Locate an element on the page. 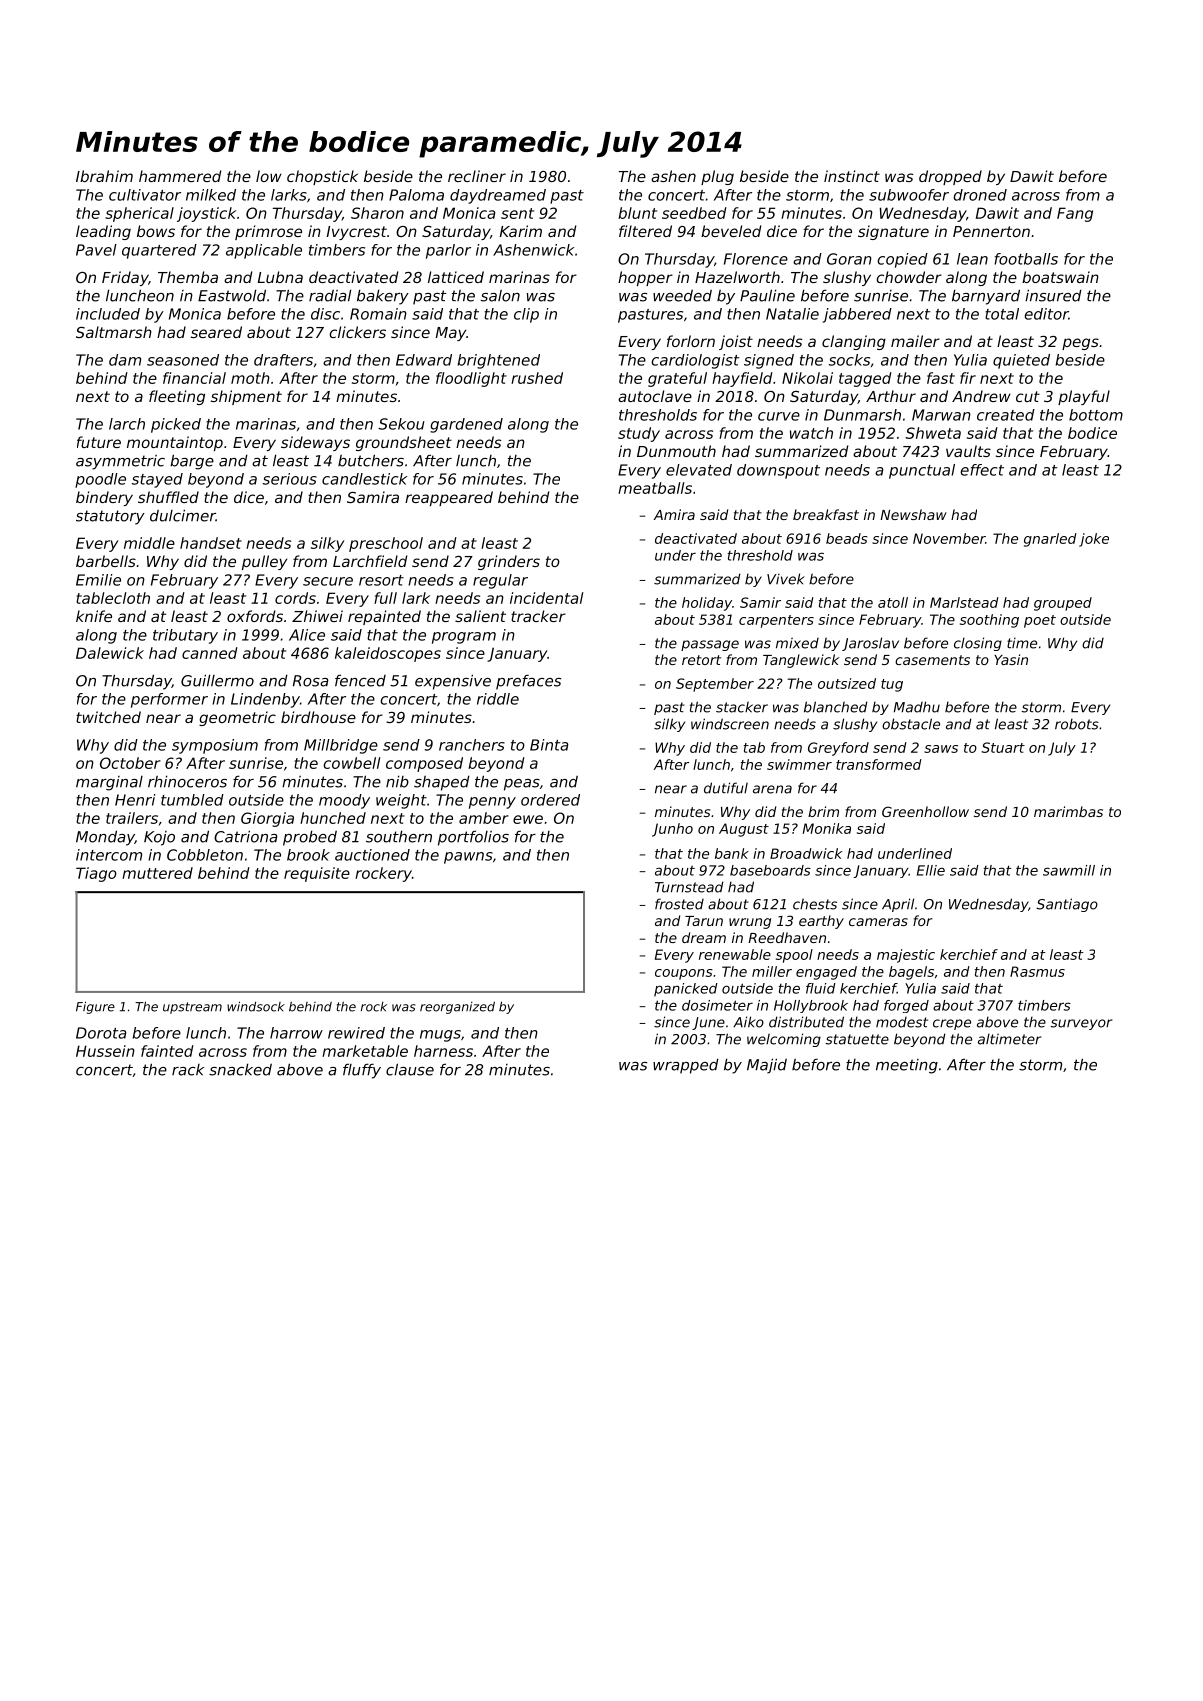  joystick is located at coordinates (206, 214).
